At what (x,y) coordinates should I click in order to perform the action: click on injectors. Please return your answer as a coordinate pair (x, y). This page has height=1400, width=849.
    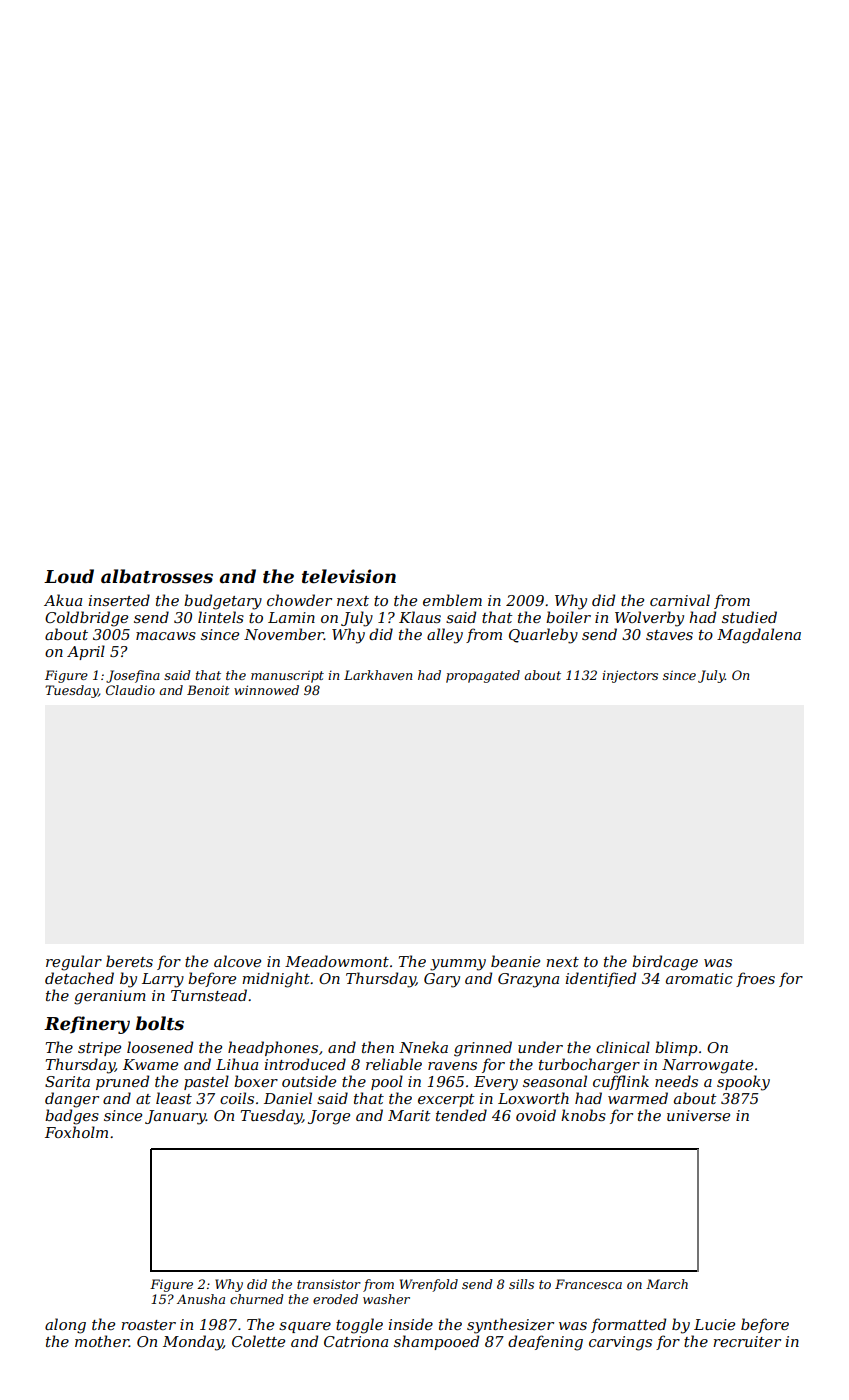
    Looking at the image, I should click on (630, 676).
